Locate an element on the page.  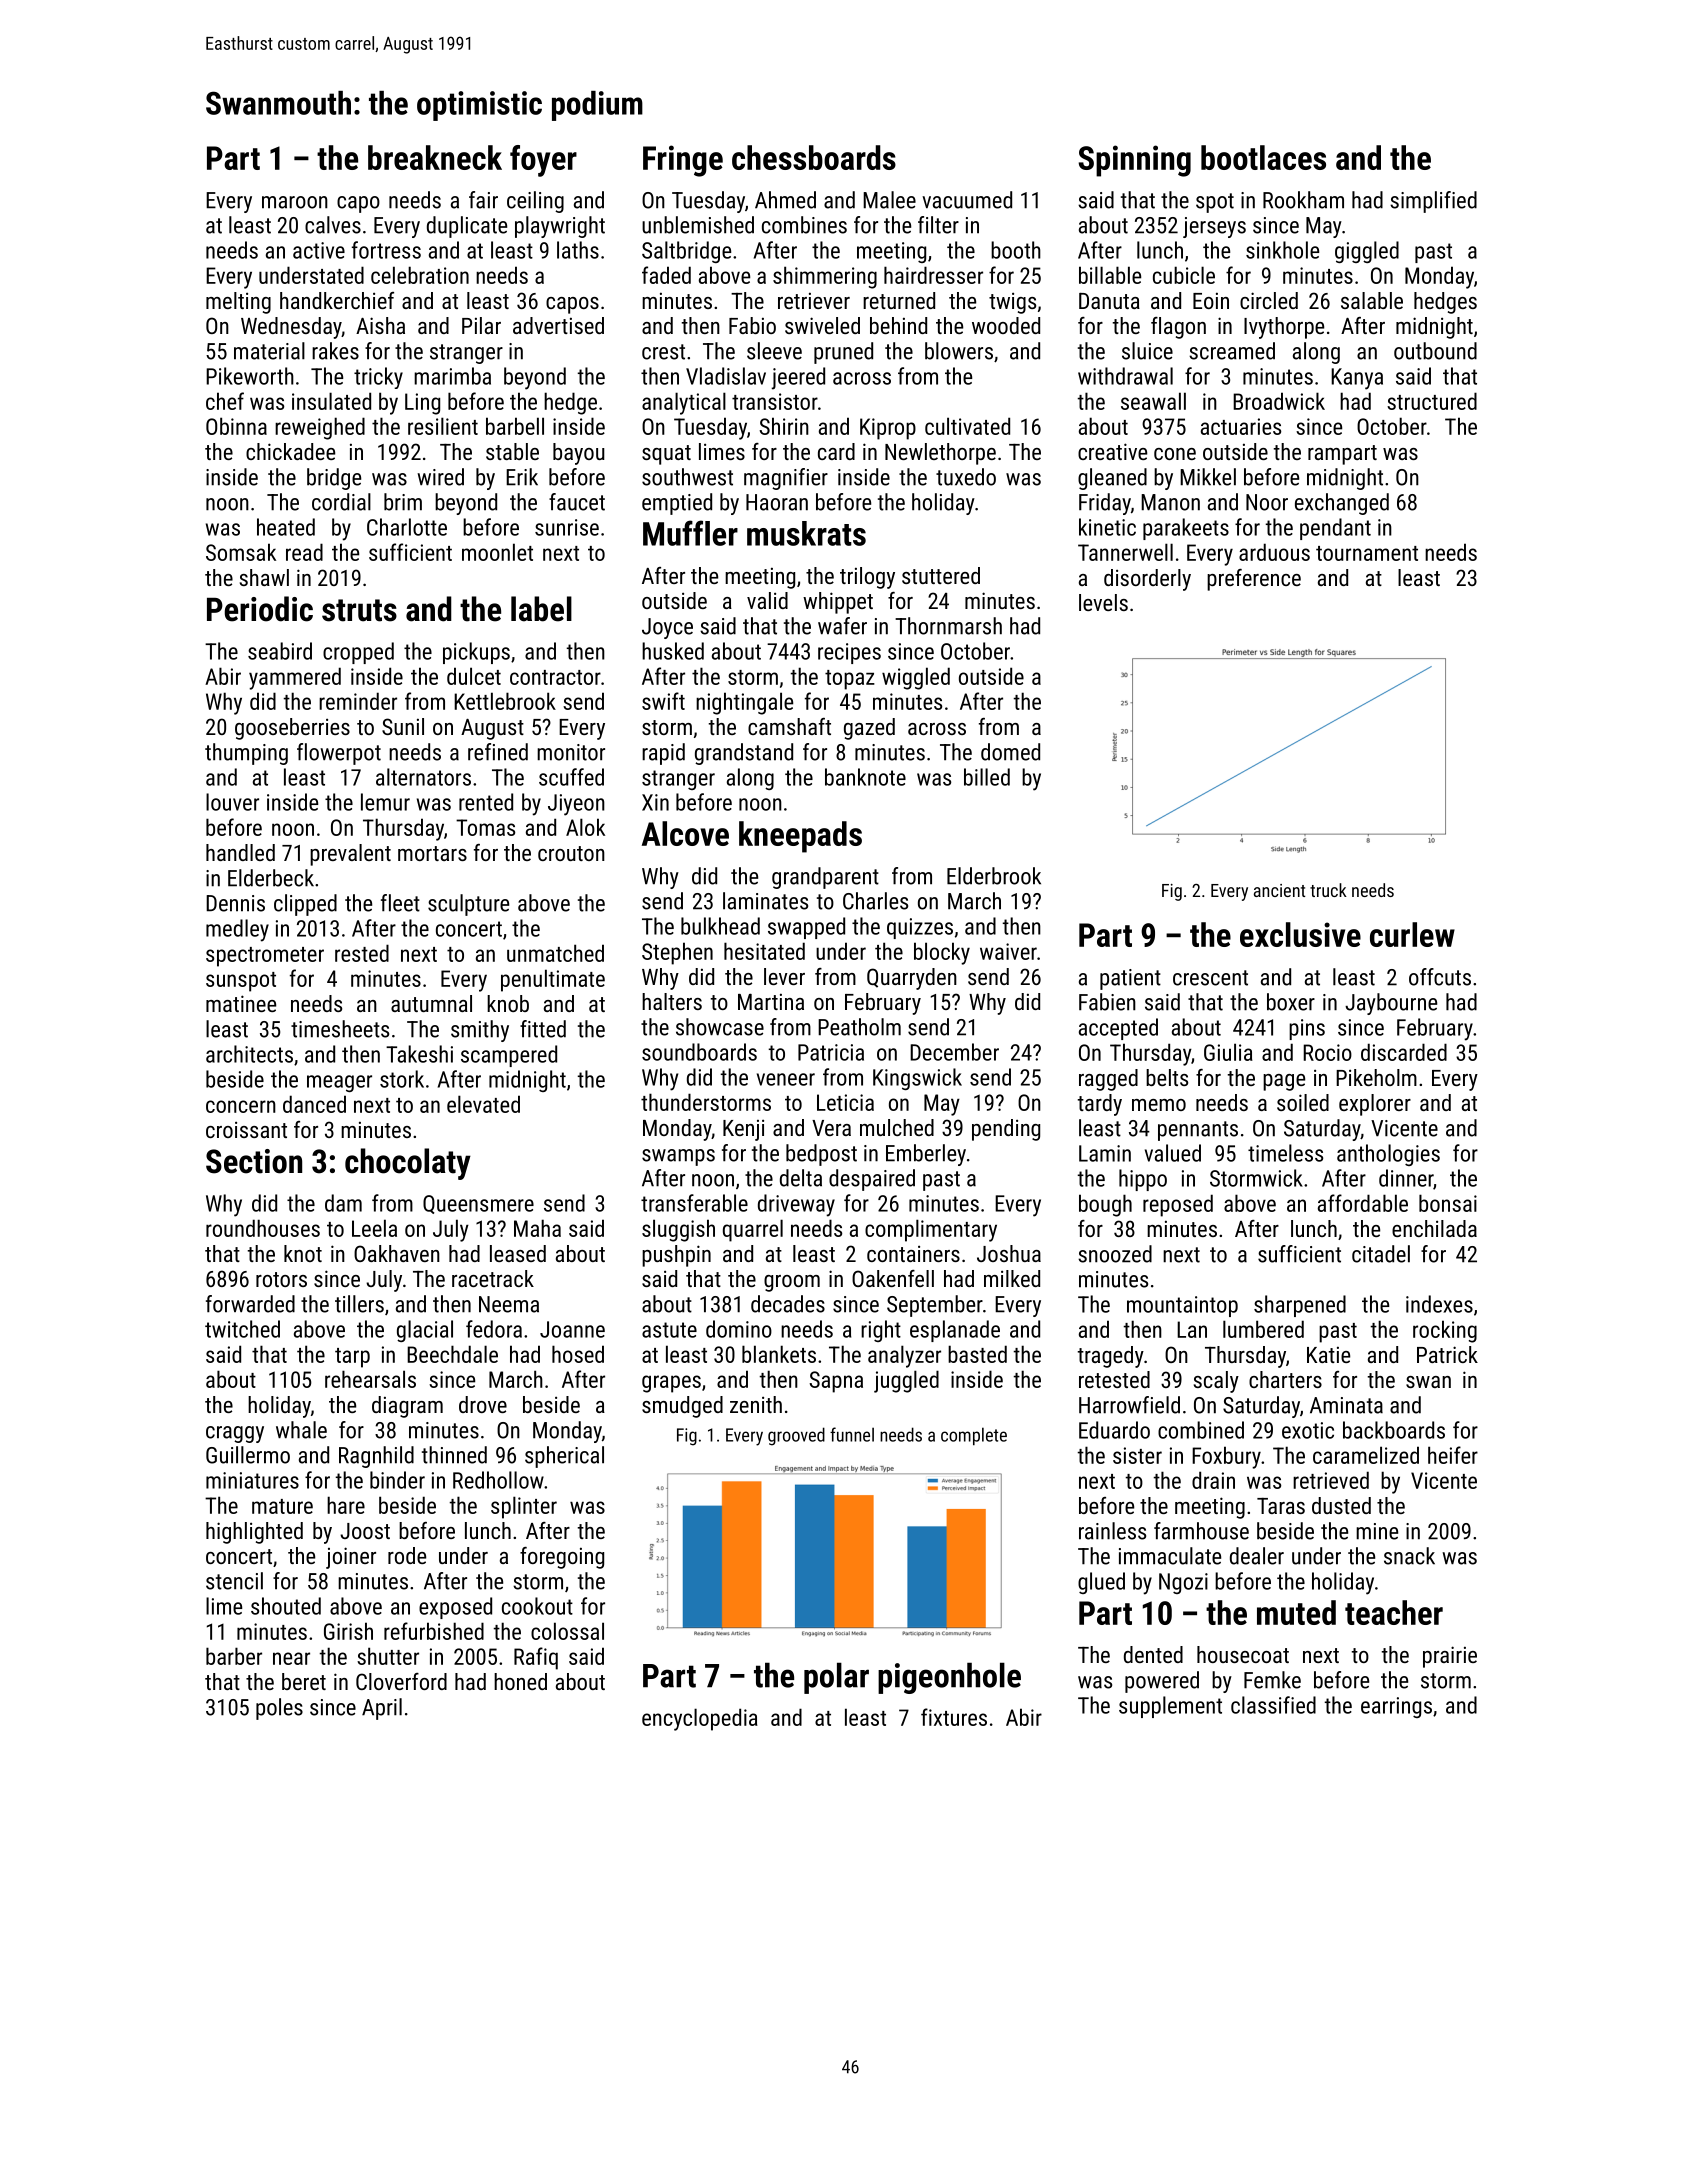
Ahmed is located at coordinates (785, 200).
